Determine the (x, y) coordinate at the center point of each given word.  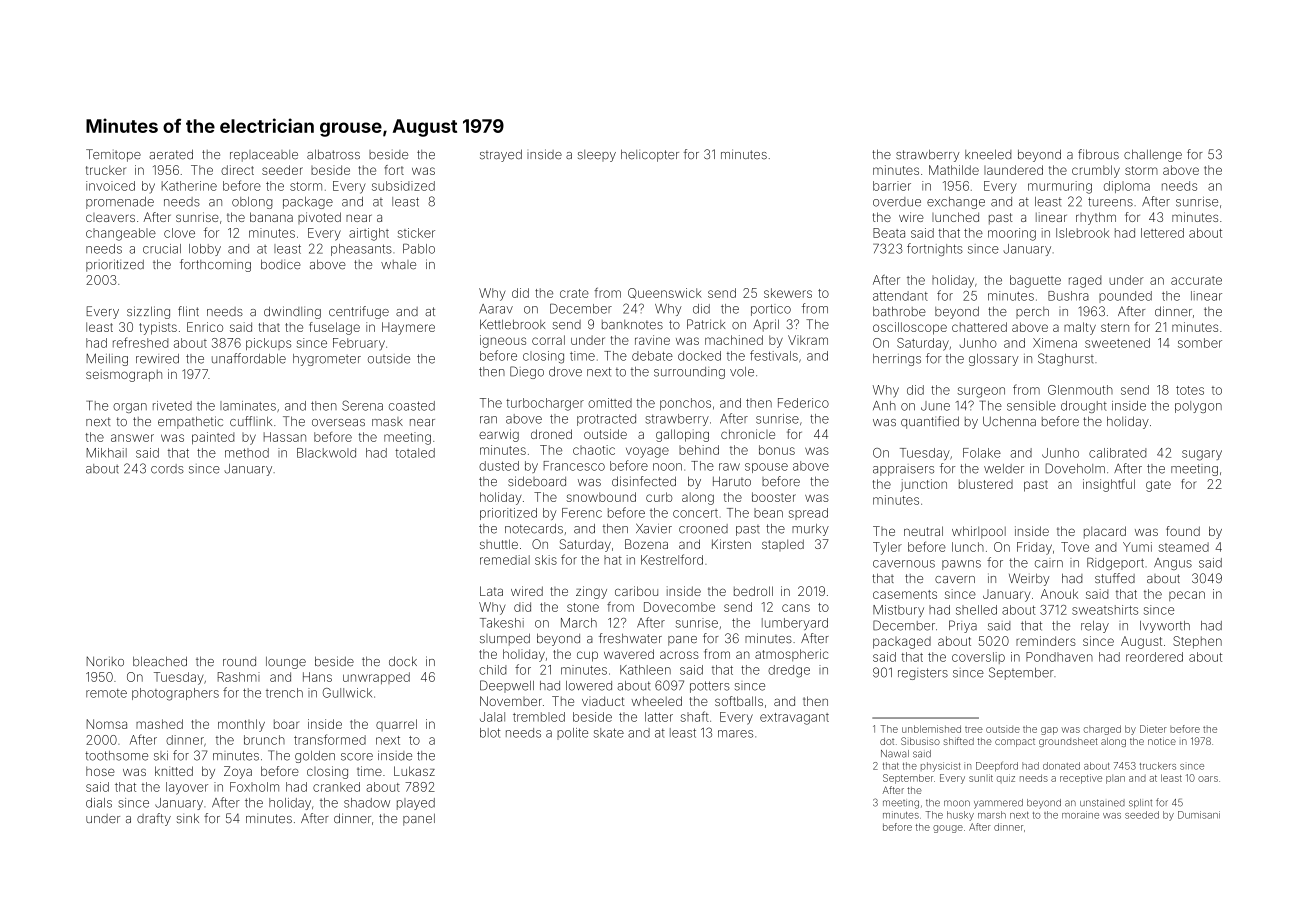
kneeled (988, 154)
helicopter (650, 155)
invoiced (110, 186)
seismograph (124, 375)
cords (167, 469)
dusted (499, 466)
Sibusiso (920, 741)
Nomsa (107, 724)
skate (609, 733)
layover (187, 788)
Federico (803, 403)
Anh (884, 405)
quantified (930, 422)
